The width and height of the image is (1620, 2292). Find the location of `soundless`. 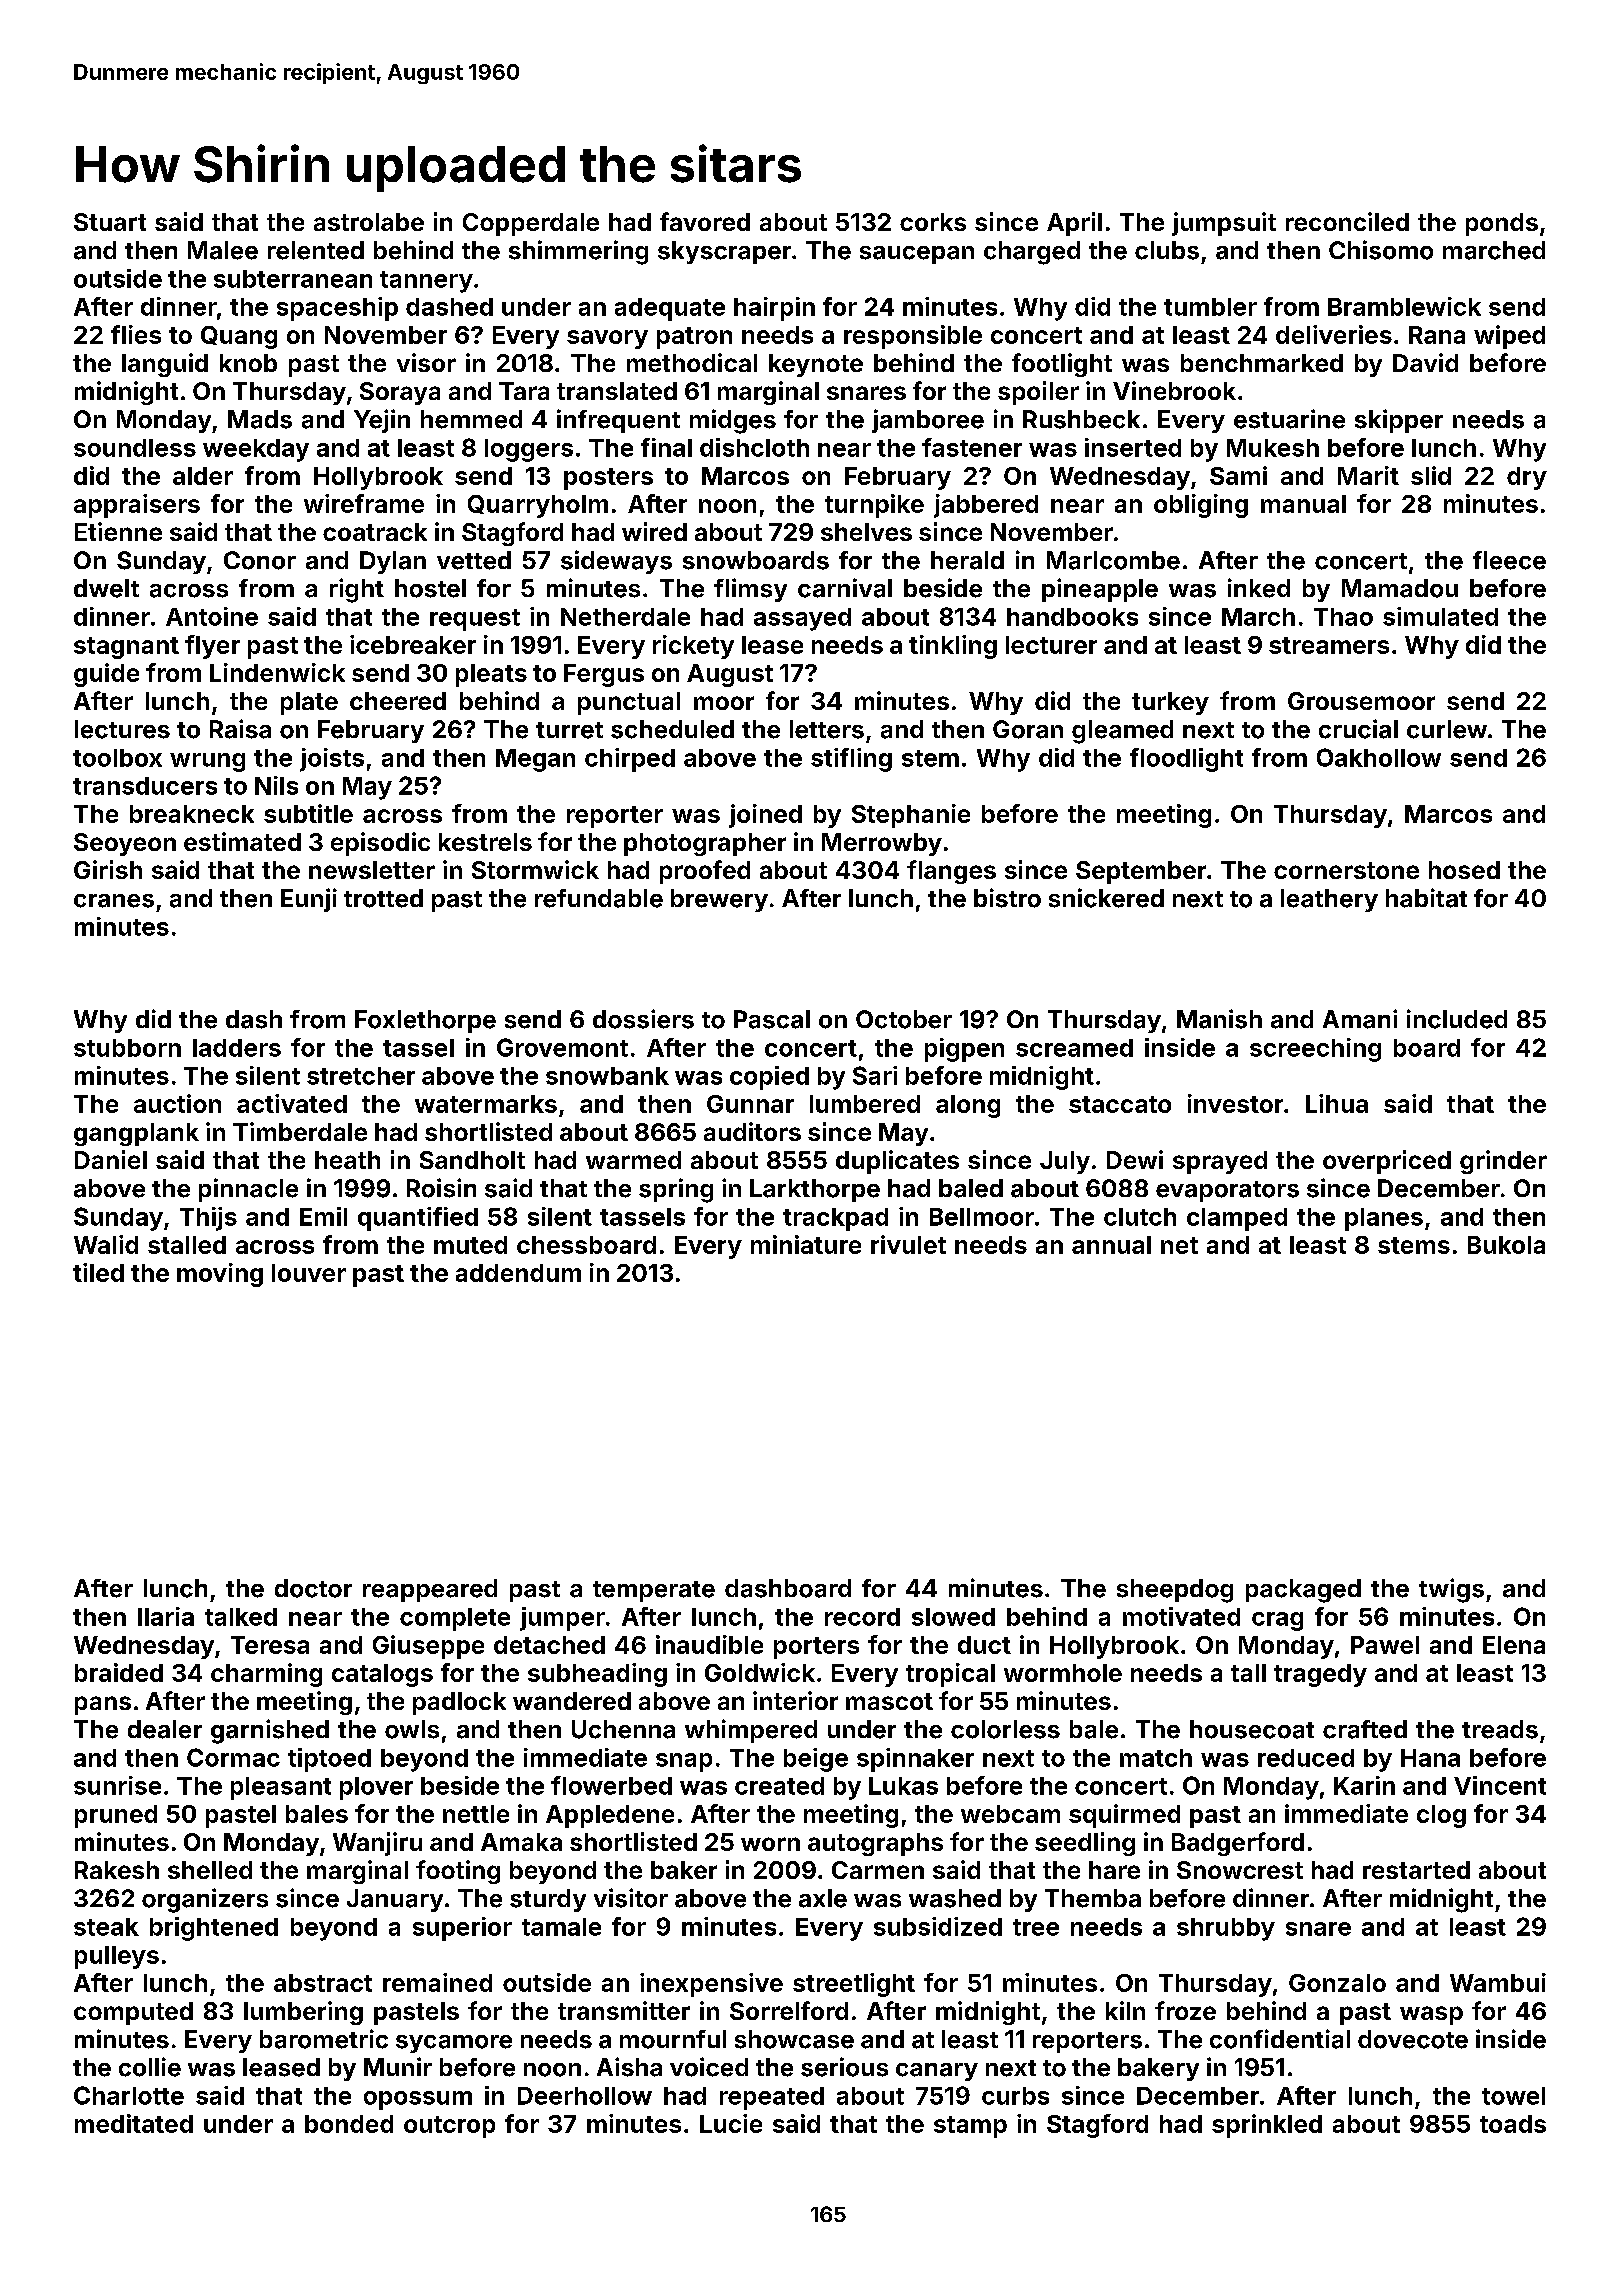

soundless is located at coordinates (135, 448).
